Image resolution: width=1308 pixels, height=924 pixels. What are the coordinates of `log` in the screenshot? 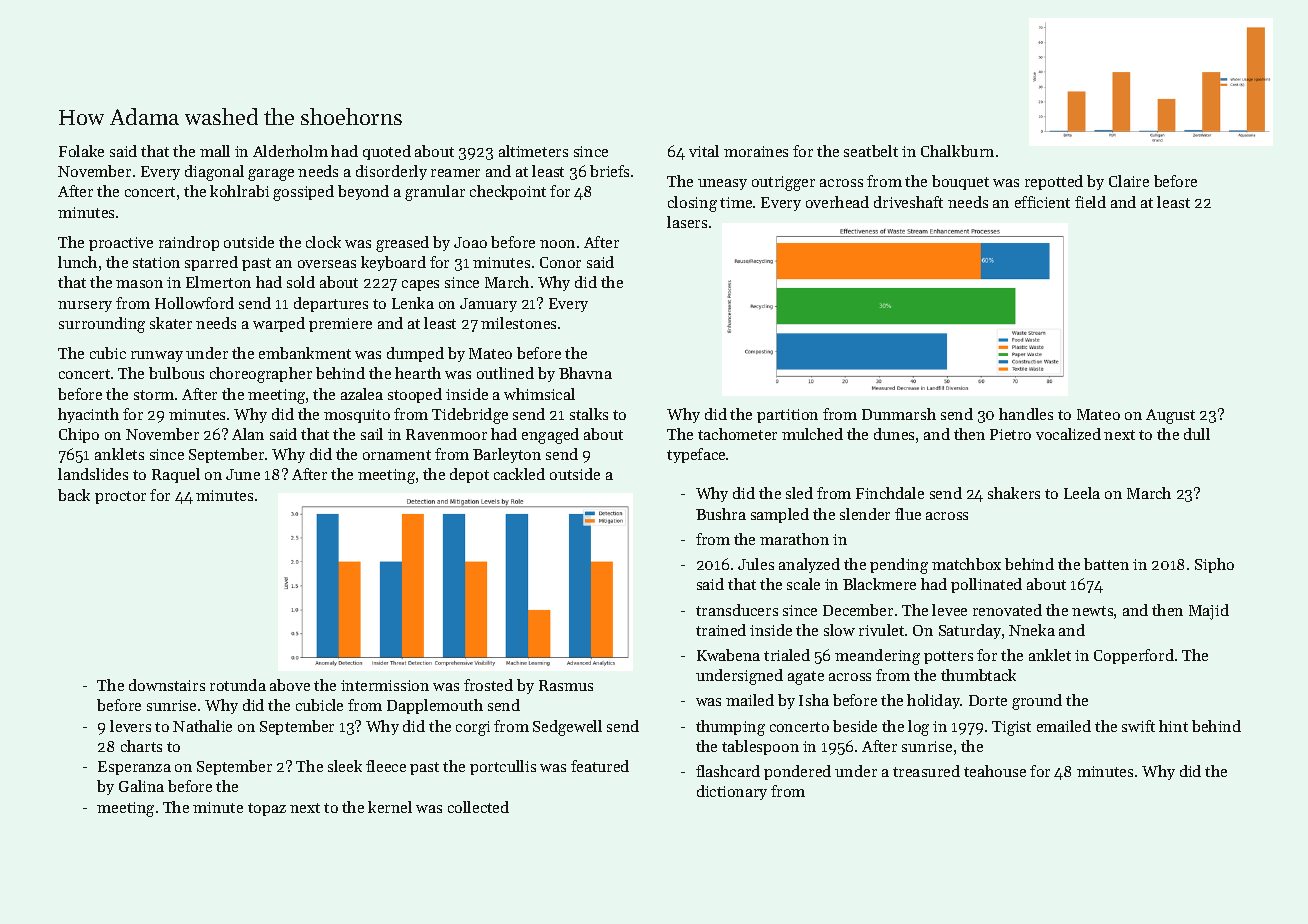 It's located at (918, 728).
